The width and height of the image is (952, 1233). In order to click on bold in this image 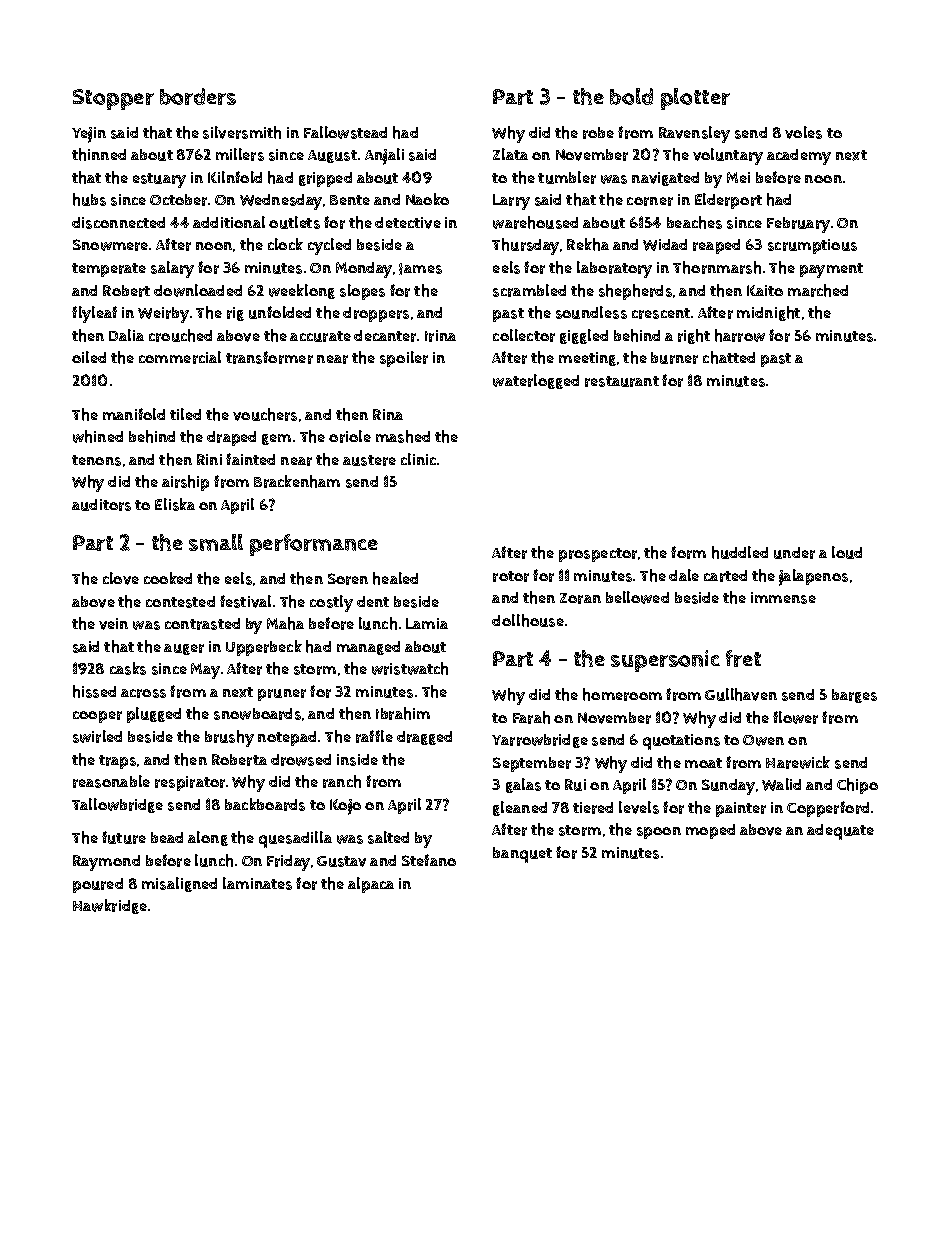, I will do `click(631, 96)`.
